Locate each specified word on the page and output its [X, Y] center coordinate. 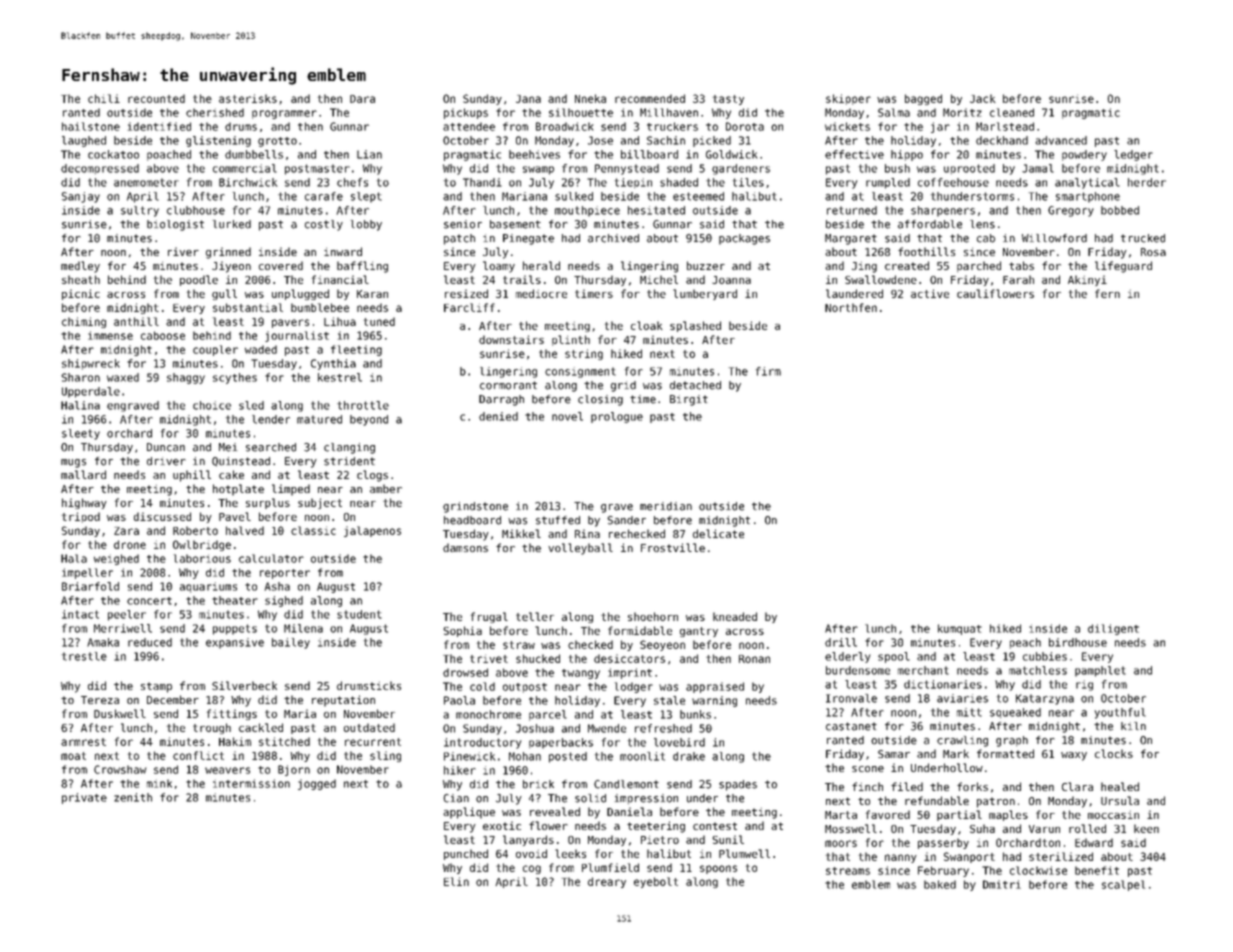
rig [1084, 685]
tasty [728, 100]
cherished [215, 112]
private [84, 798]
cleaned [1012, 112]
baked [940, 884]
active [930, 293]
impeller [87, 573]
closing [600, 400]
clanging [349, 448]
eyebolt [656, 882]
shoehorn [653, 616]
